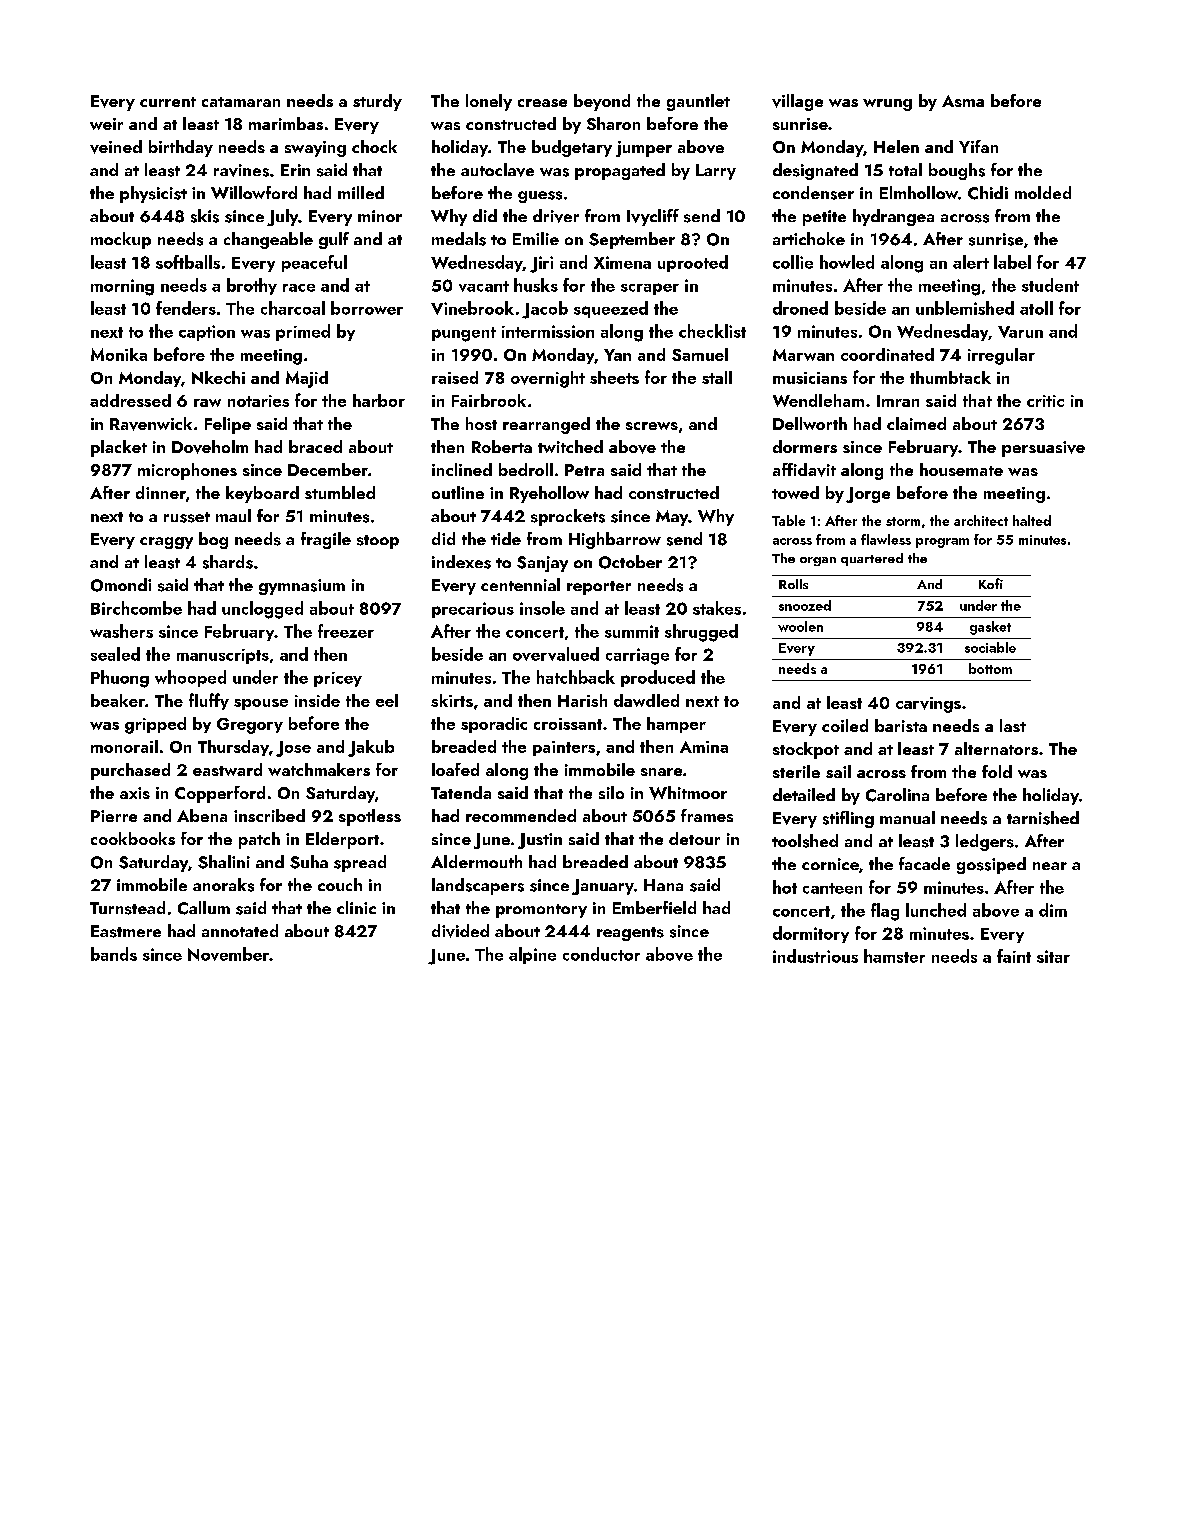 The height and width of the image is (1524, 1178). What do you see at coordinates (905, 169) in the image?
I see `total` at bounding box center [905, 169].
